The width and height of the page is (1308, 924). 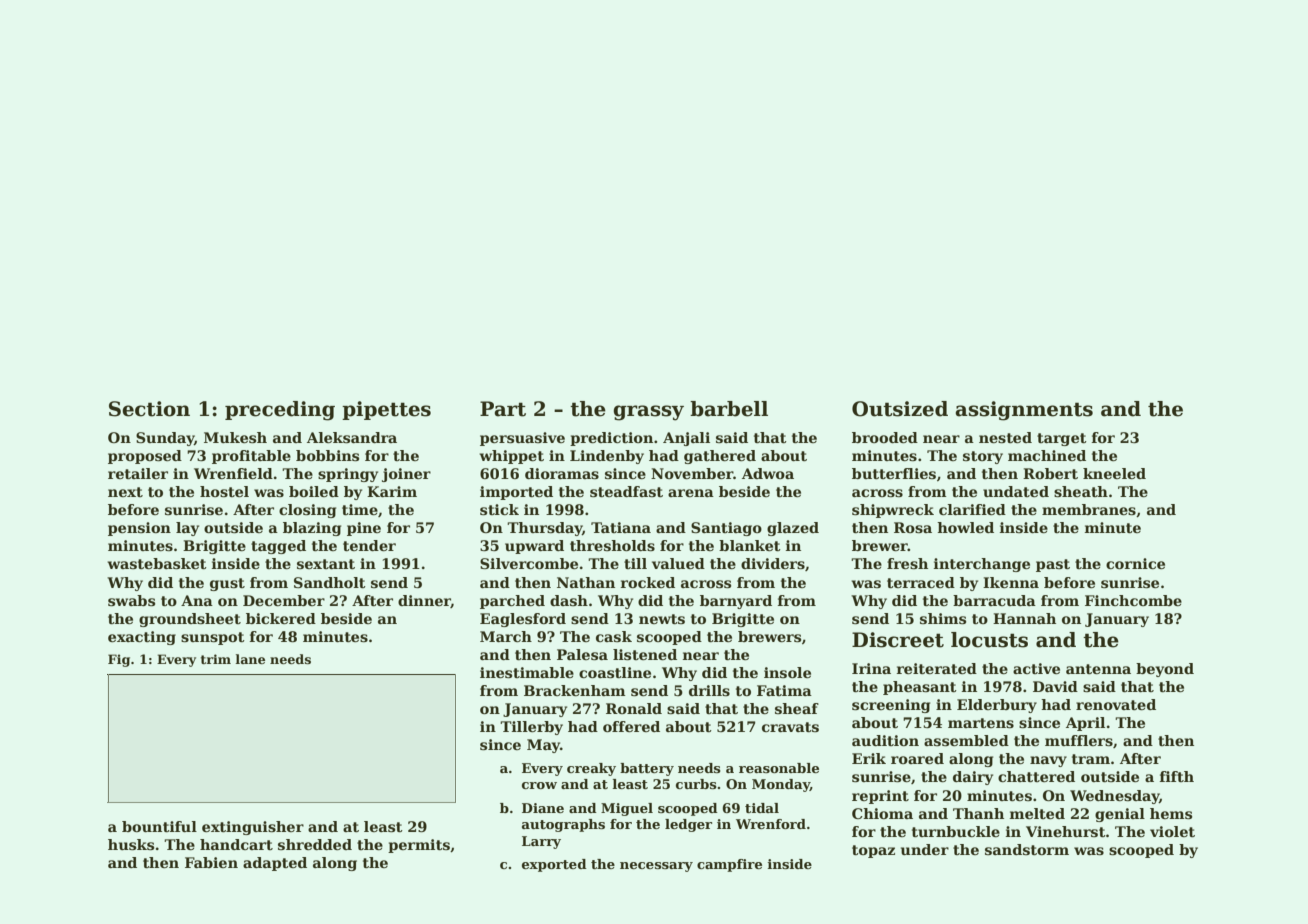 I want to click on sandstorm, so click(x=1027, y=849).
